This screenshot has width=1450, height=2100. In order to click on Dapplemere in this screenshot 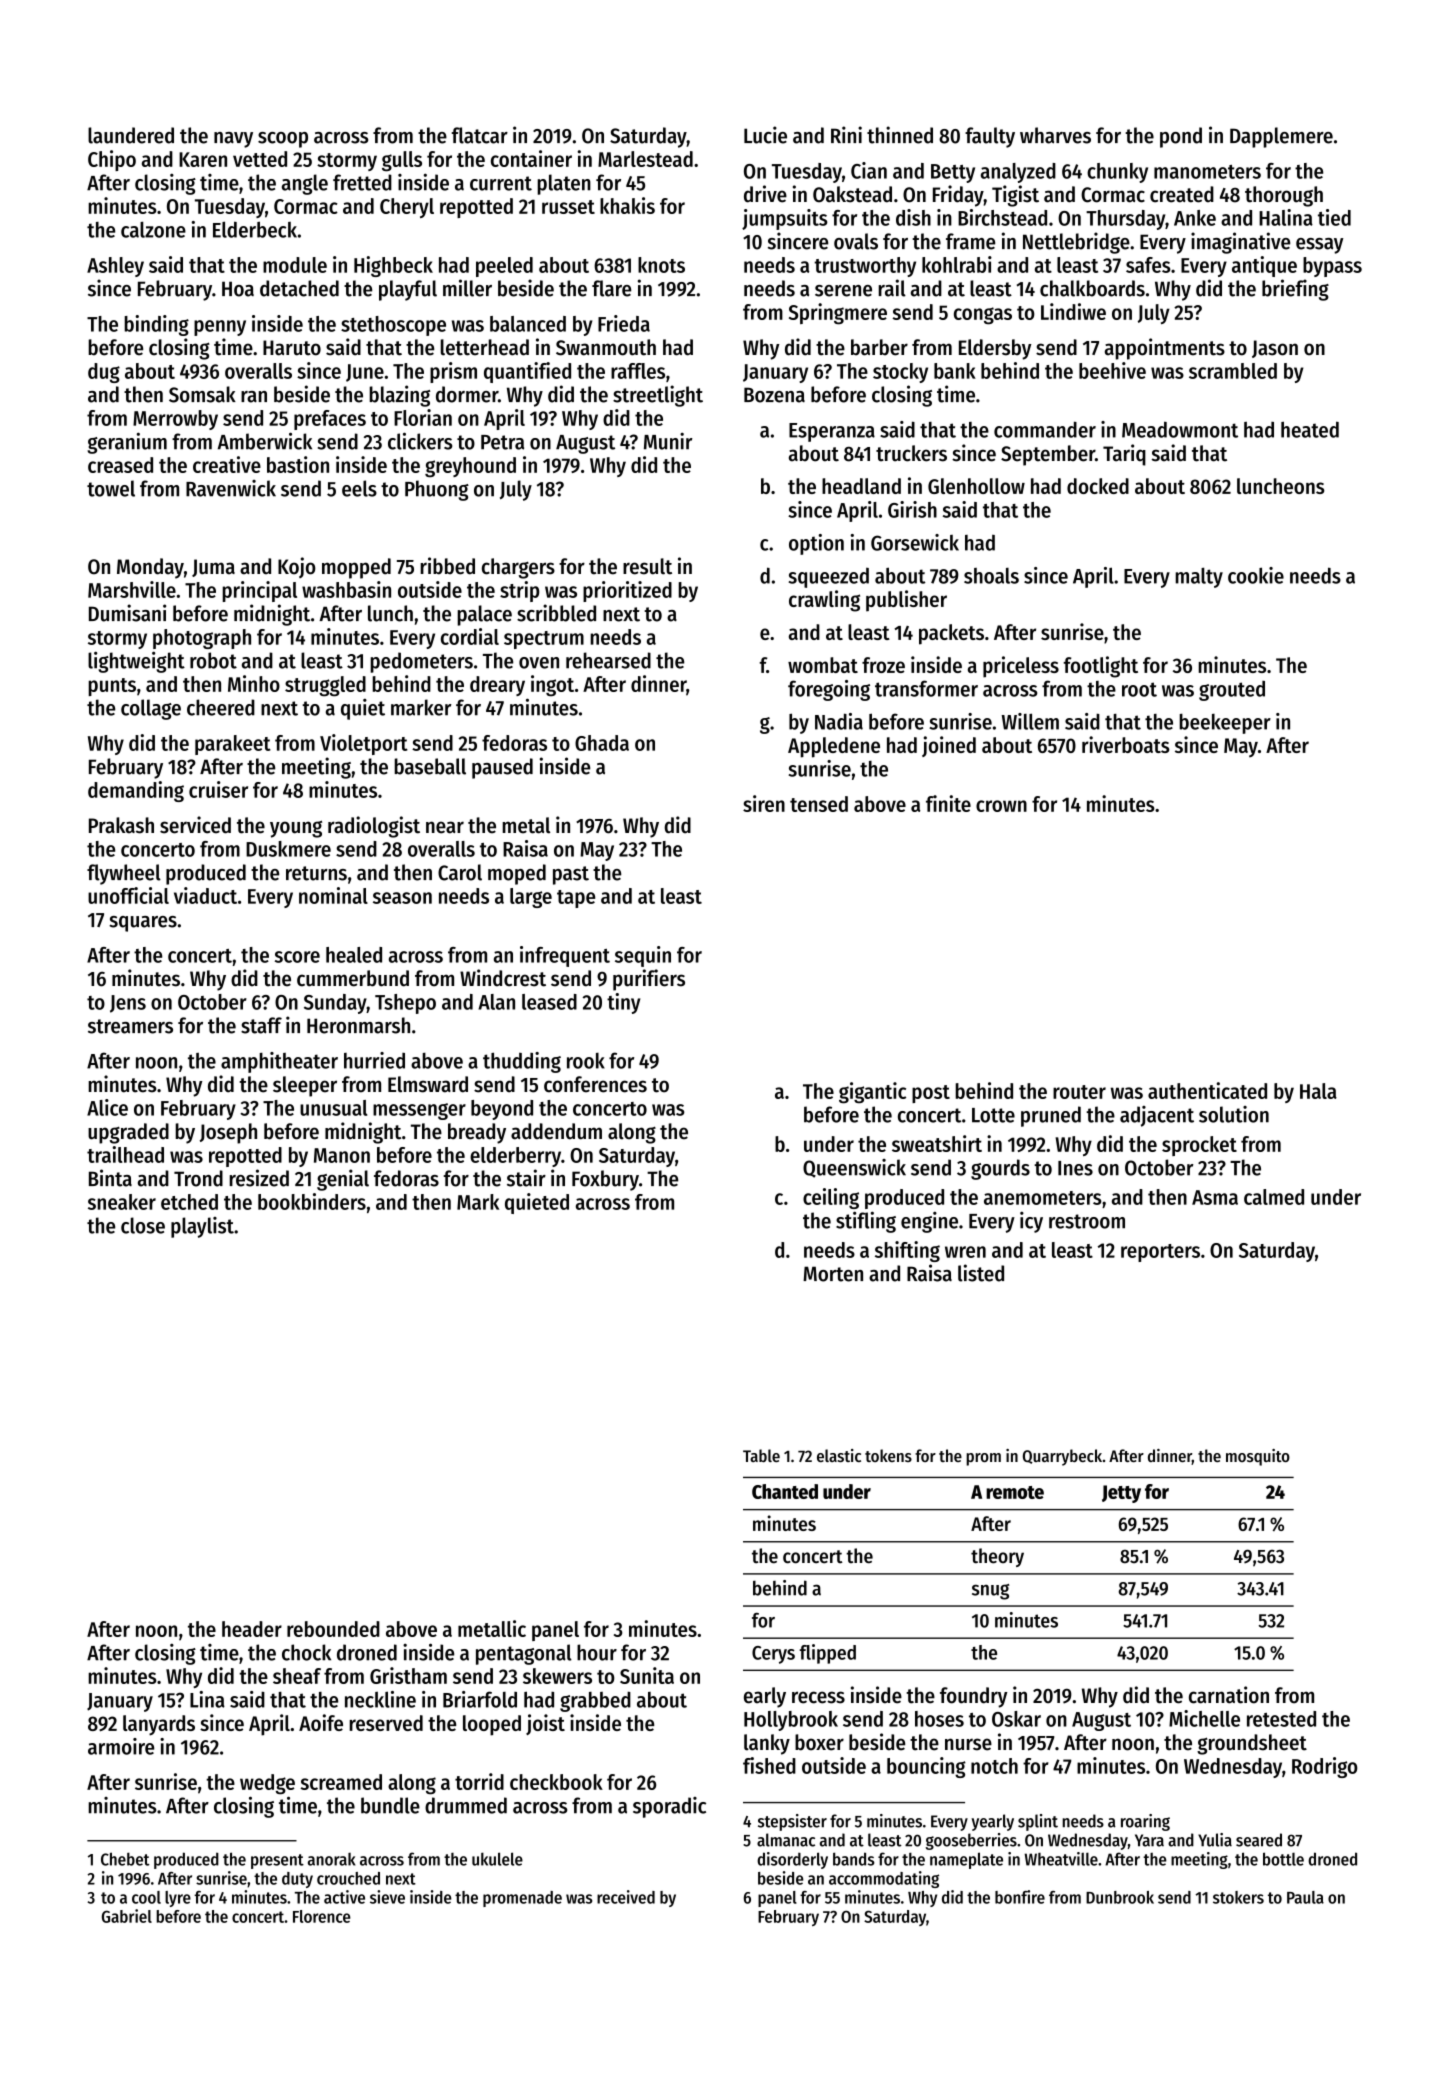, I will do `click(1281, 137)`.
